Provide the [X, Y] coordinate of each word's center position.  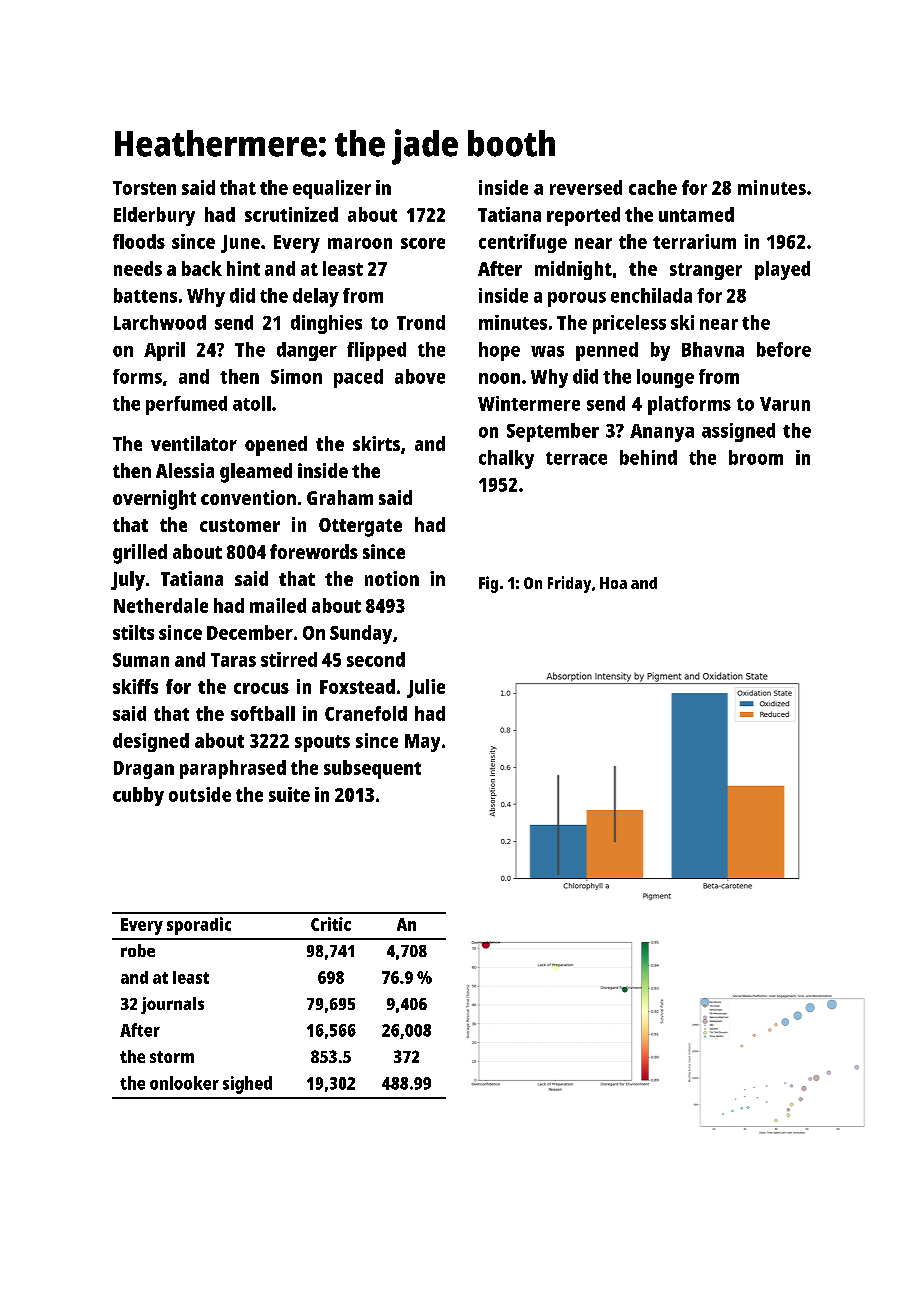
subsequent [372, 769]
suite [289, 794]
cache [653, 187]
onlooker [184, 1083]
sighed [247, 1085]
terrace [576, 458]
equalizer [332, 189]
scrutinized [291, 214]
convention [248, 497]
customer [240, 525]
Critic [331, 924]
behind [648, 457]
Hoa [613, 583]
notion [392, 578]
